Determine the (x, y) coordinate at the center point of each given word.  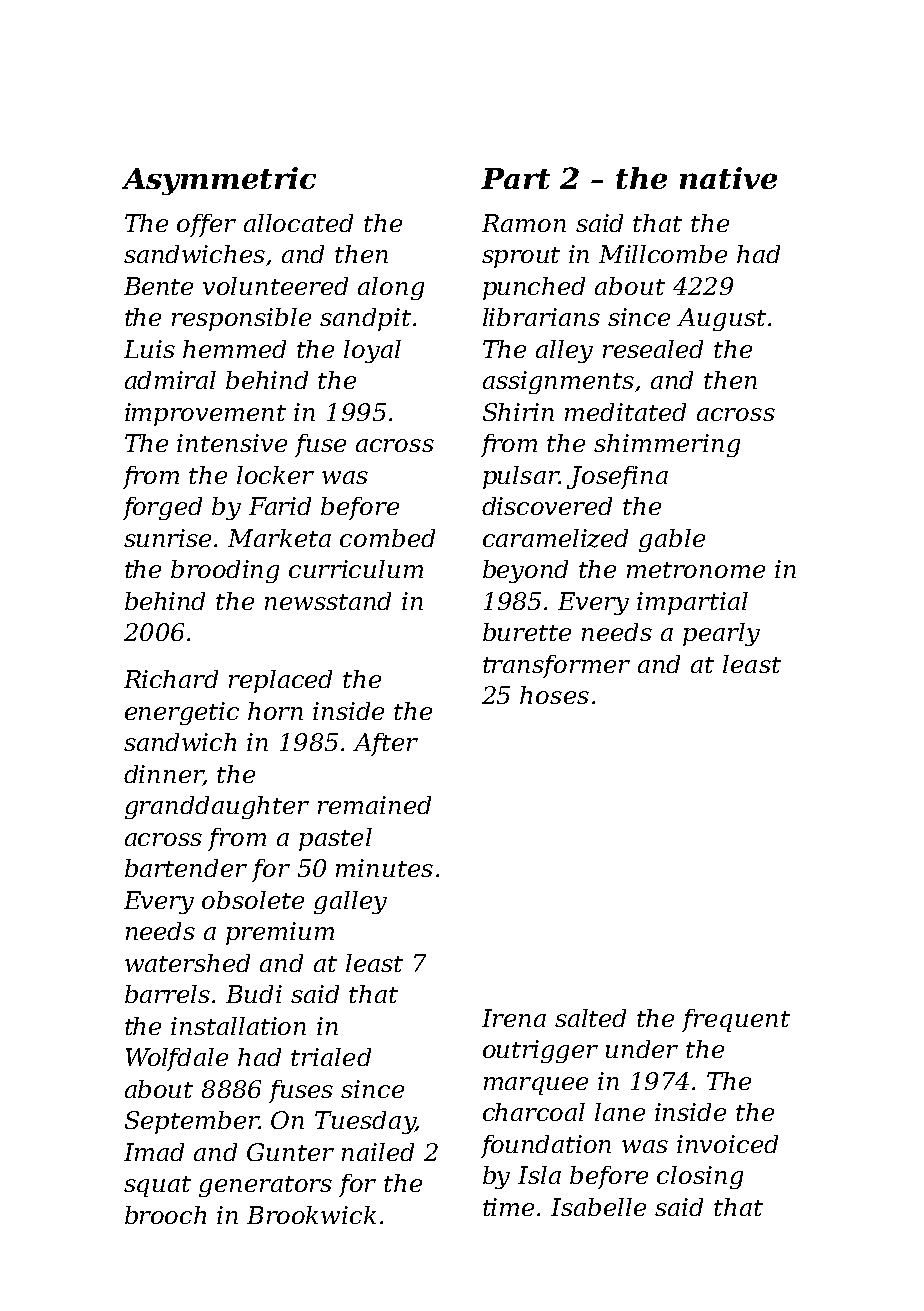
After (385, 744)
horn (275, 711)
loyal (372, 351)
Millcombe (663, 254)
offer (206, 225)
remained (374, 805)
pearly (721, 634)
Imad (154, 1152)
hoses (554, 695)
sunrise (167, 538)
